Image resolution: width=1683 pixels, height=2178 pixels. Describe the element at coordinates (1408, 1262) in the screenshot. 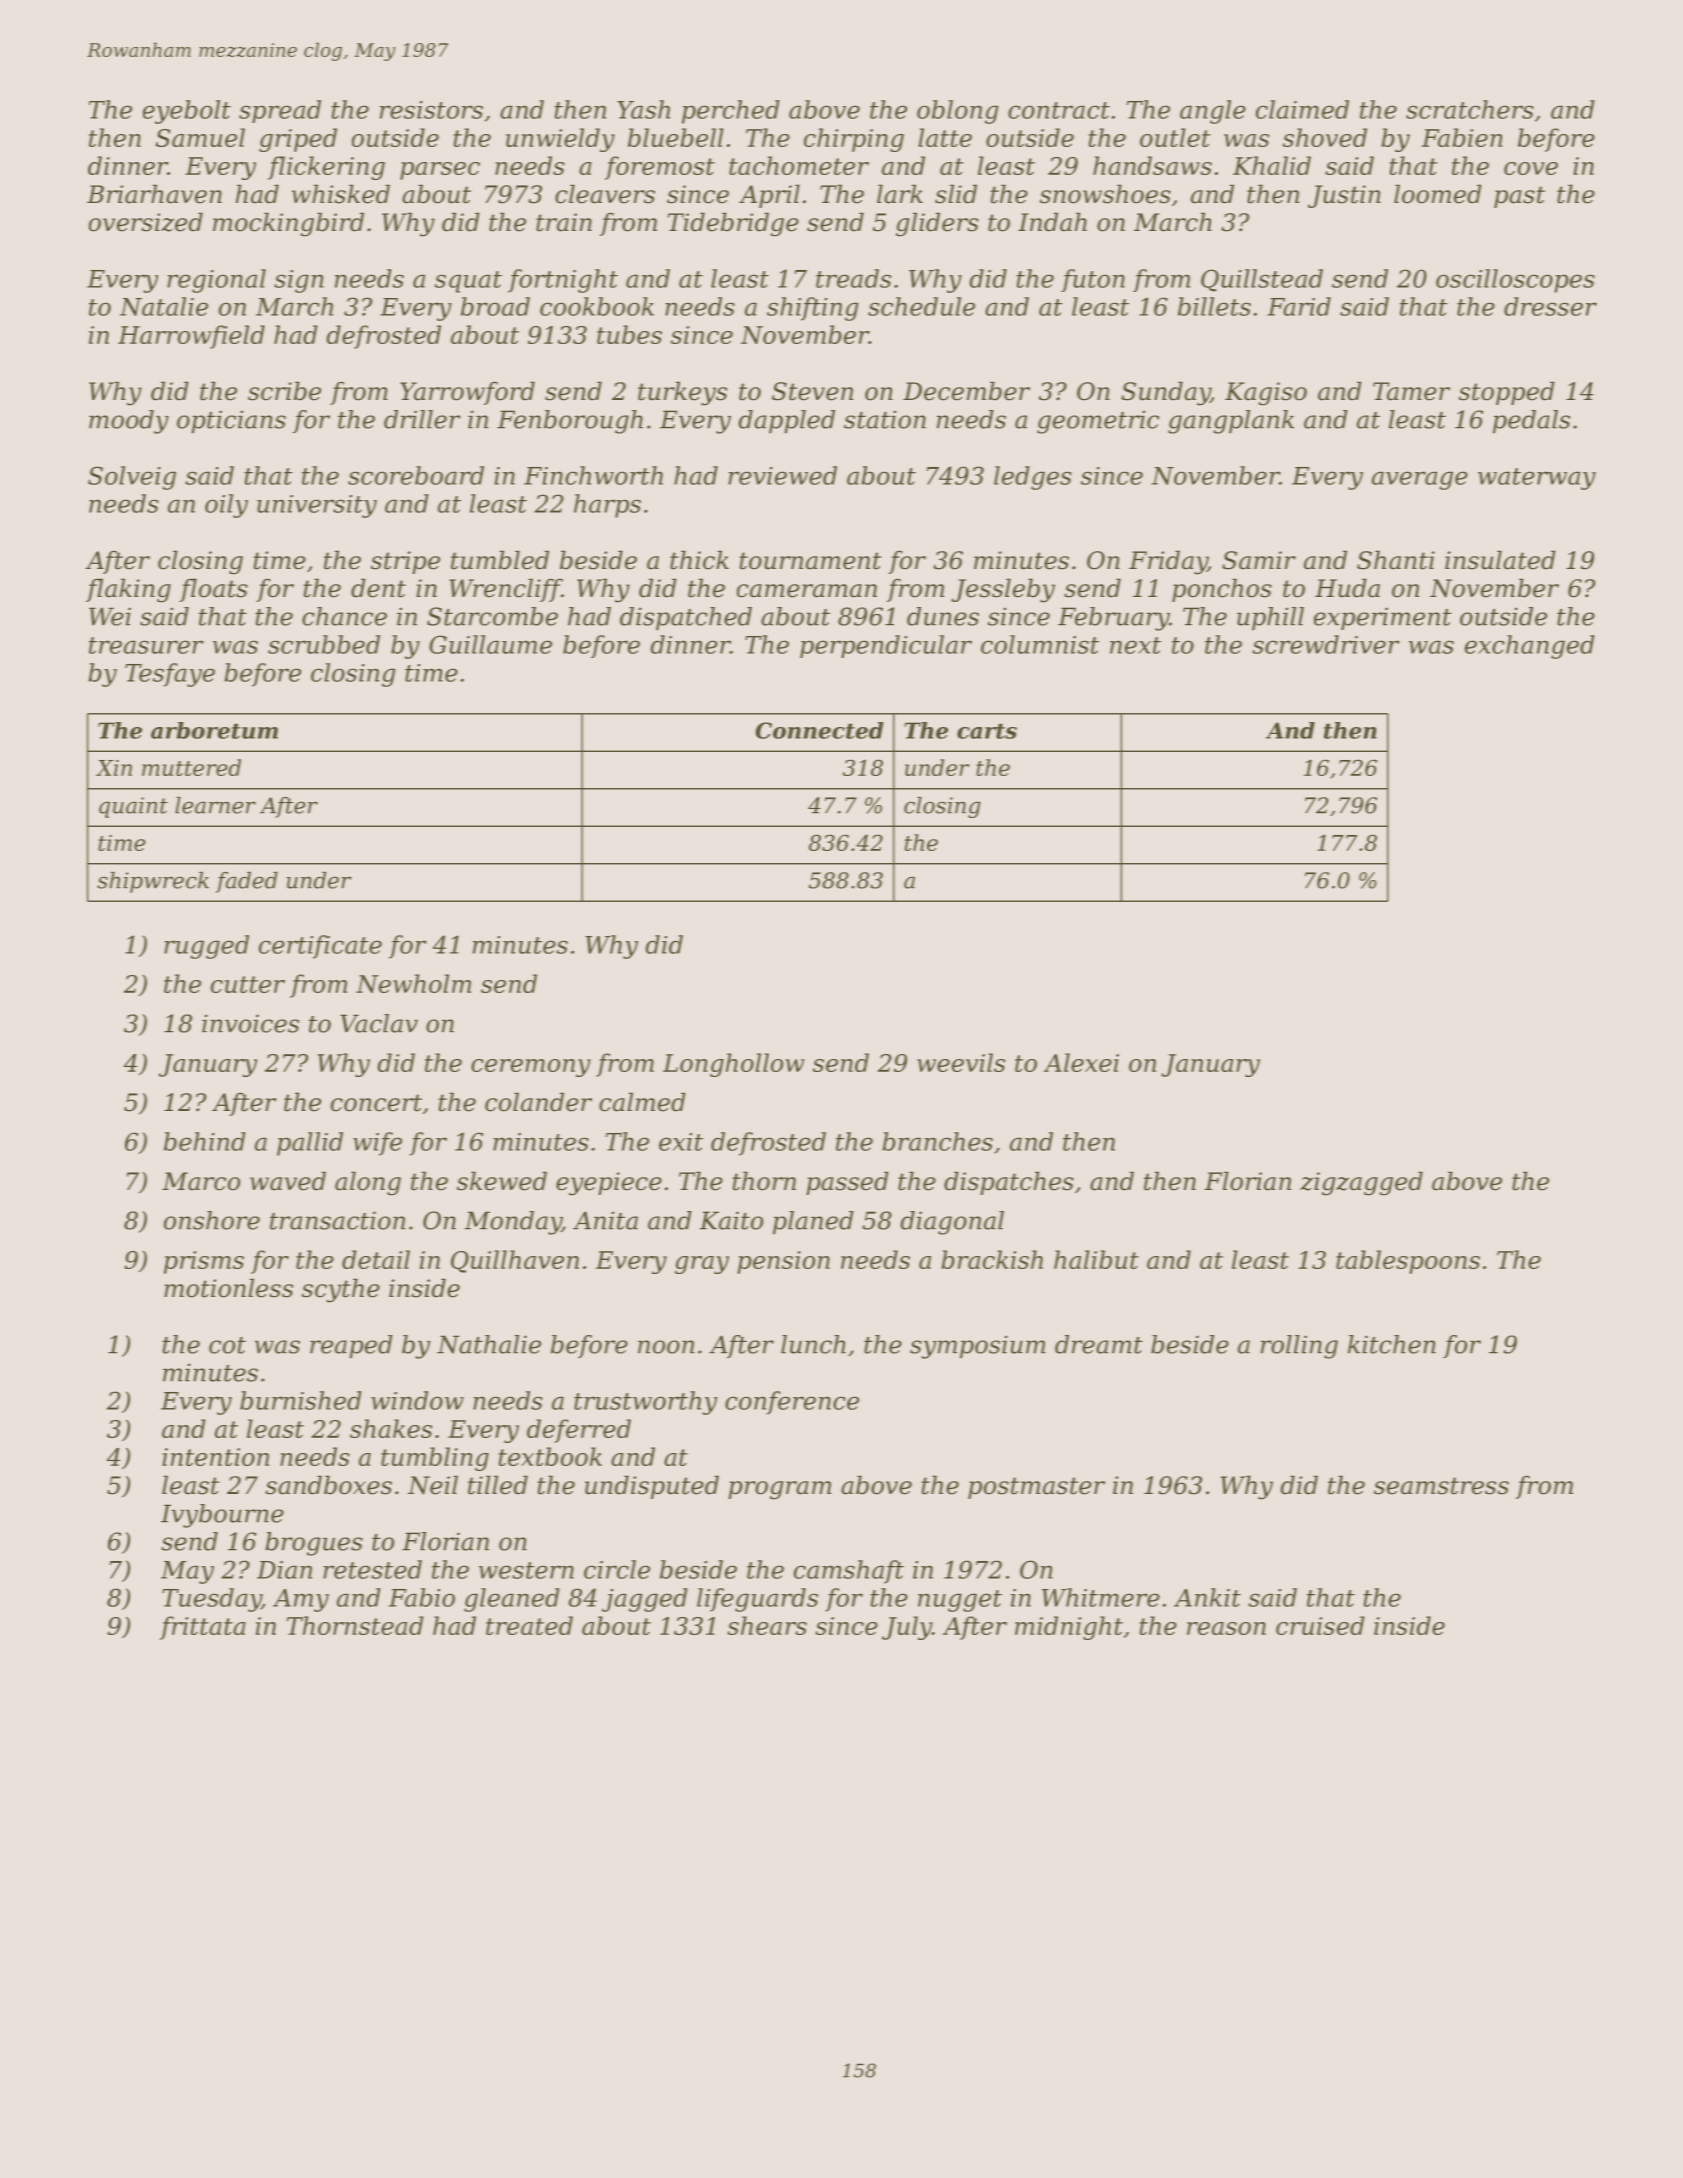

I see `tablespoons` at that location.
